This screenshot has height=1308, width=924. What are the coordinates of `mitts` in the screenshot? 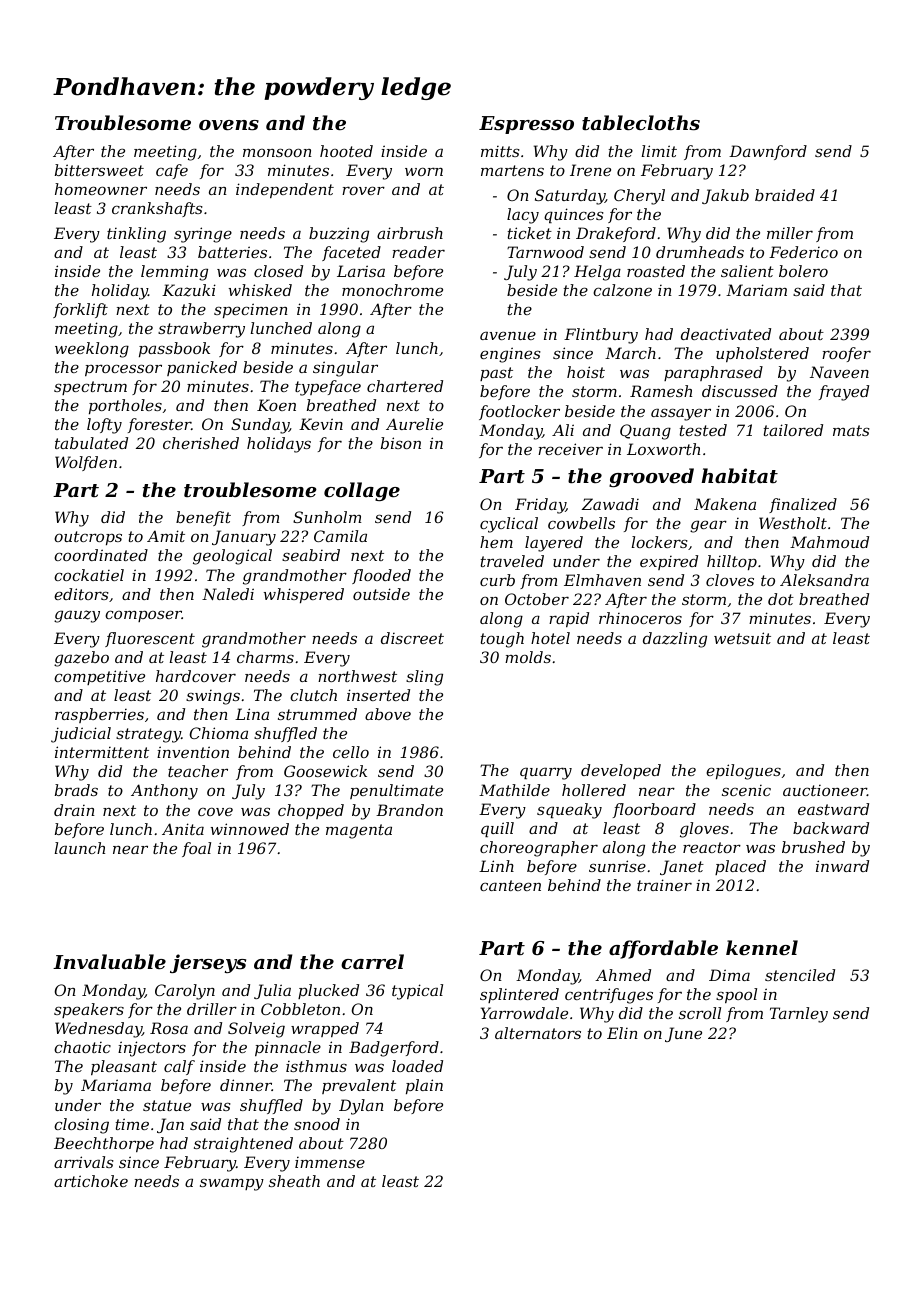 It's located at (500, 151).
